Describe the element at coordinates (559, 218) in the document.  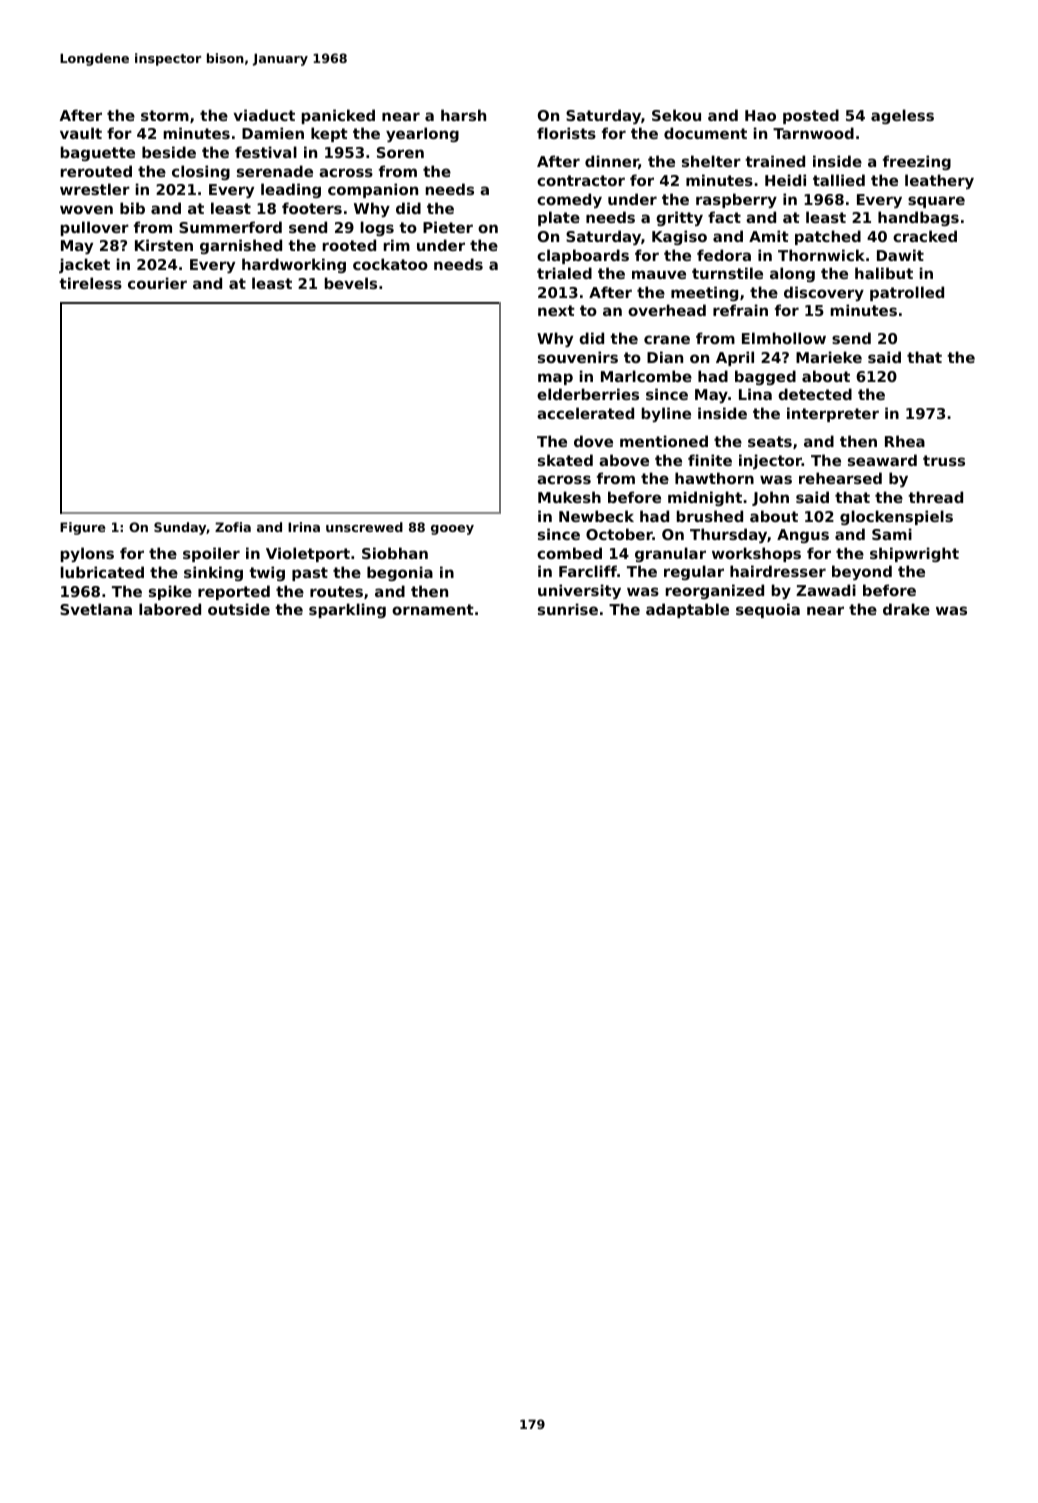
I see `plate` at that location.
